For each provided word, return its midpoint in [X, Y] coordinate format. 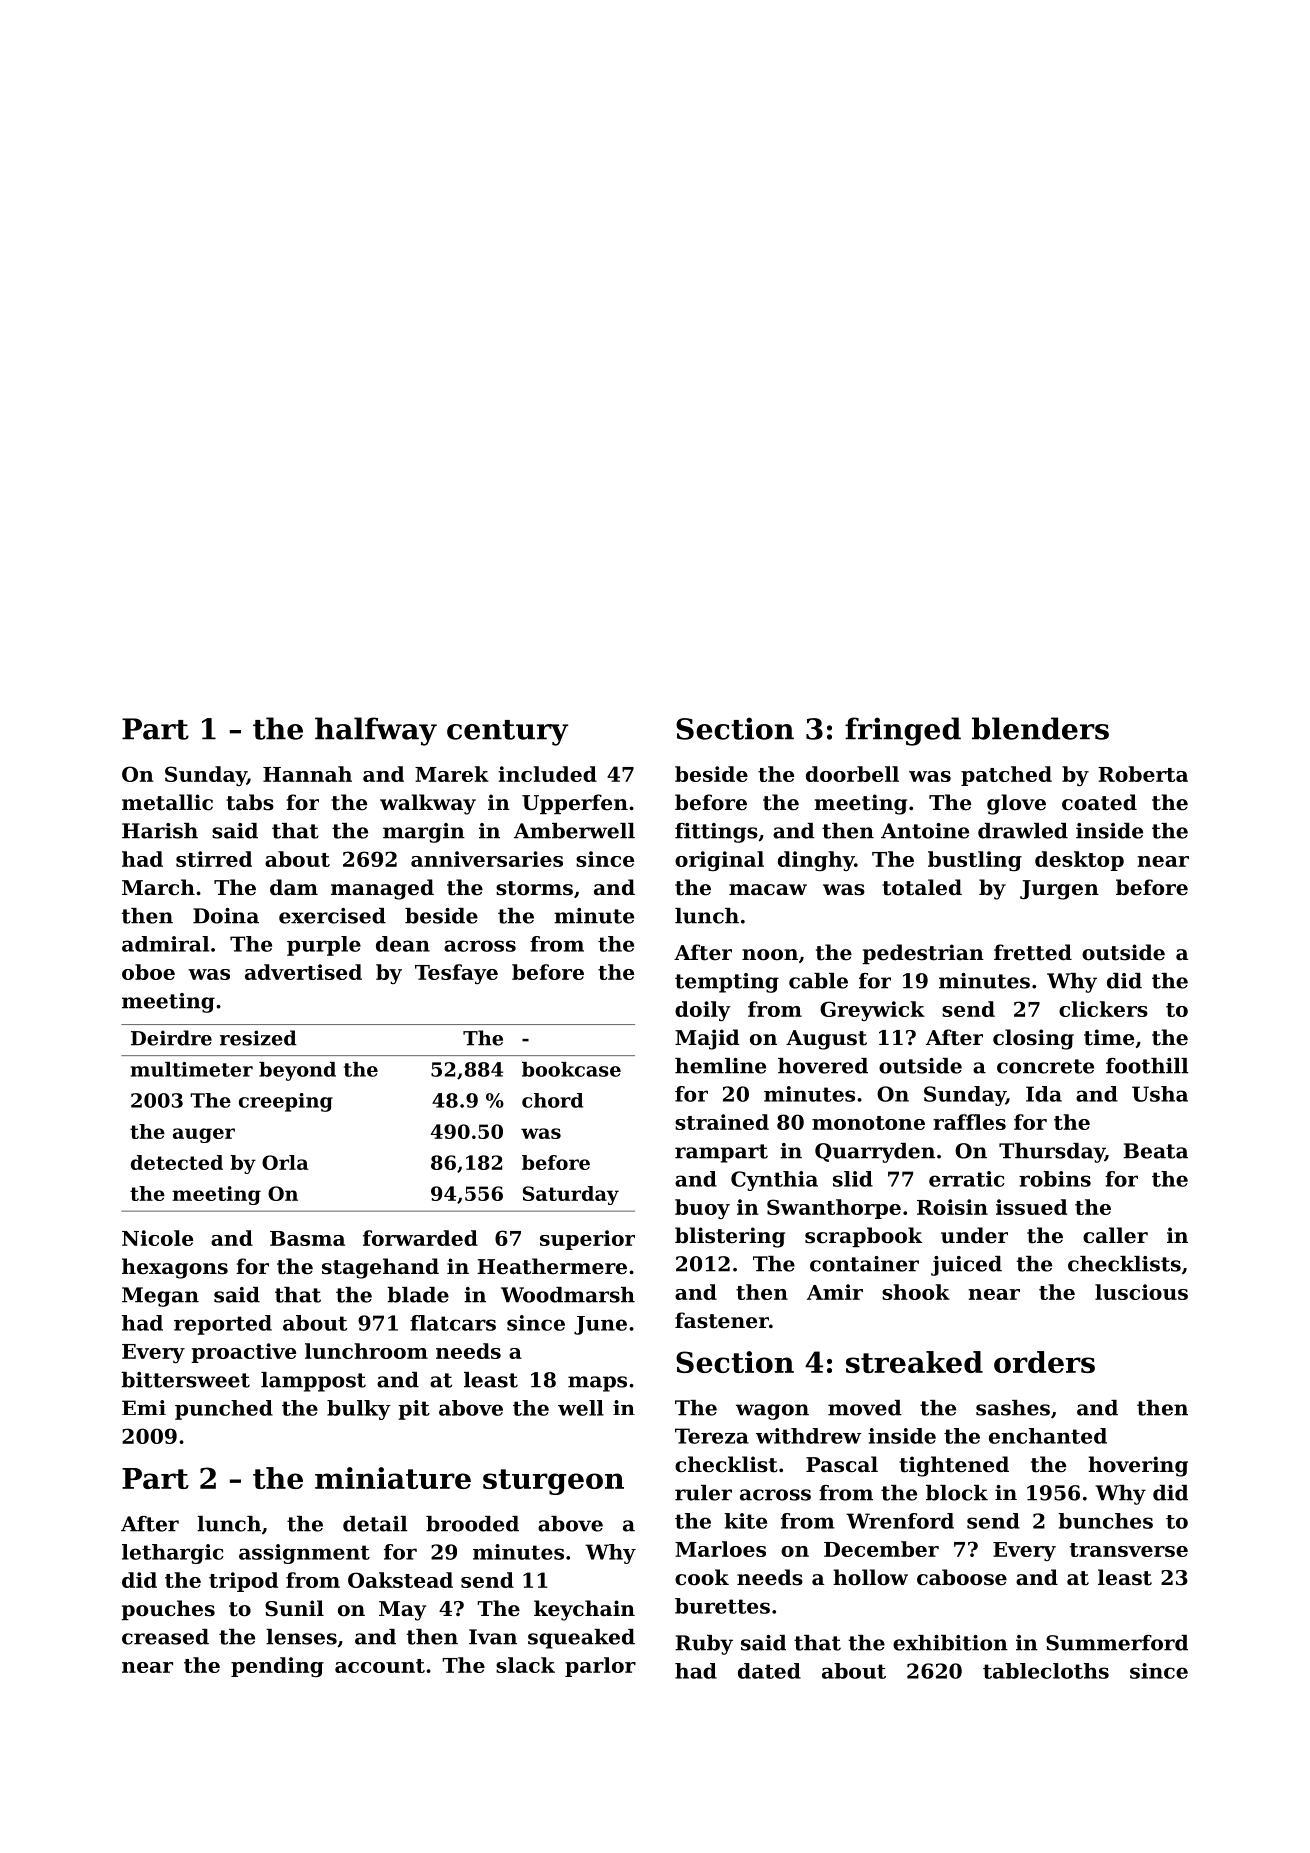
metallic [167, 802]
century [507, 733]
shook [916, 1292]
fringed [903, 731]
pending [277, 1667]
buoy [702, 1209]
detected [177, 1162]
